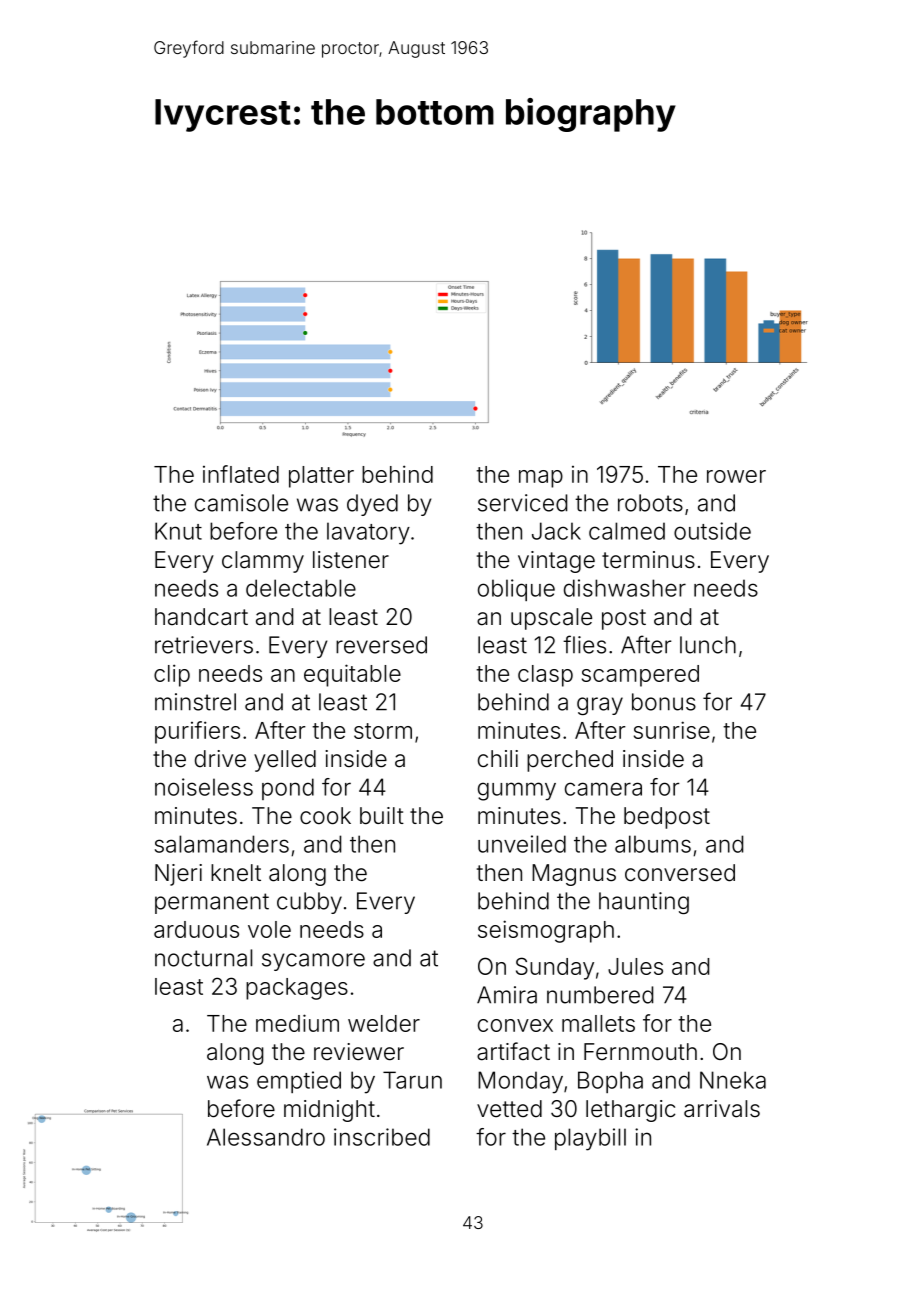 The width and height of the page is (924, 1311). Describe the element at coordinates (708, 645) in the page. I see `lunch` at that location.
